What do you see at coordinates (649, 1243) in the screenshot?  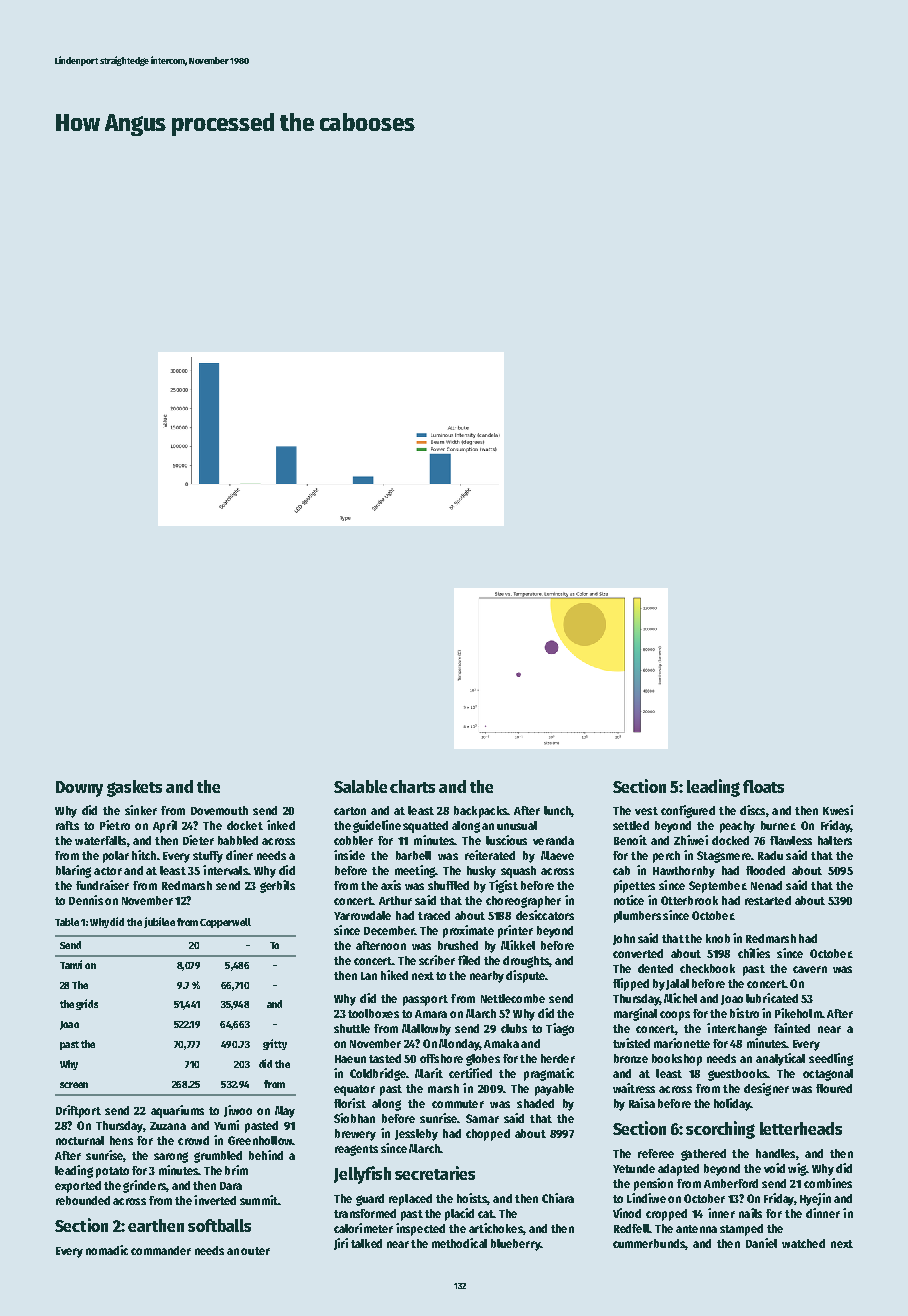 I see `cummerbunds` at bounding box center [649, 1243].
